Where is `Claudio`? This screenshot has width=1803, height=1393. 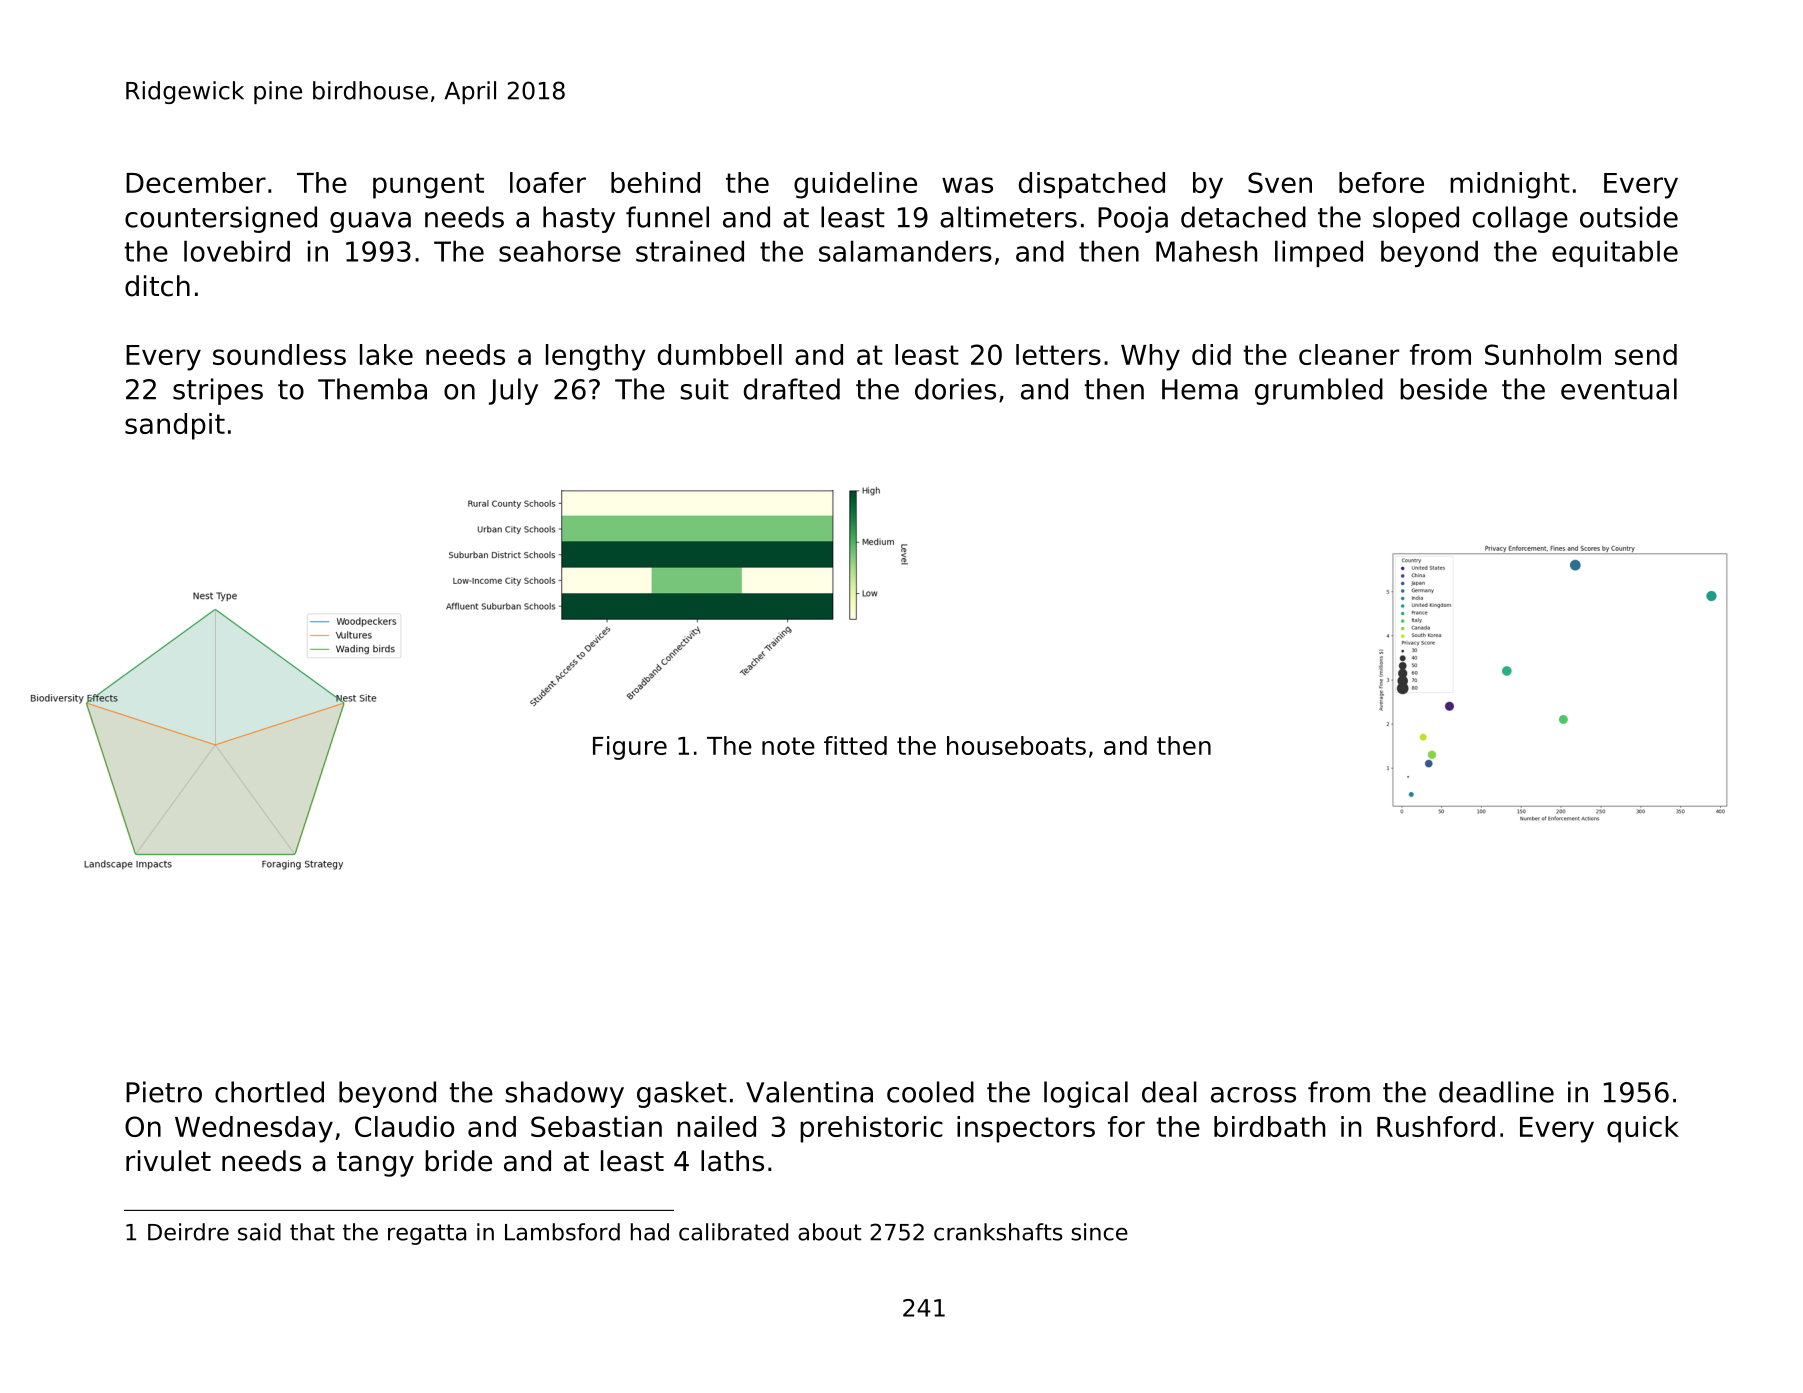
Claudio is located at coordinates (404, 1126).
